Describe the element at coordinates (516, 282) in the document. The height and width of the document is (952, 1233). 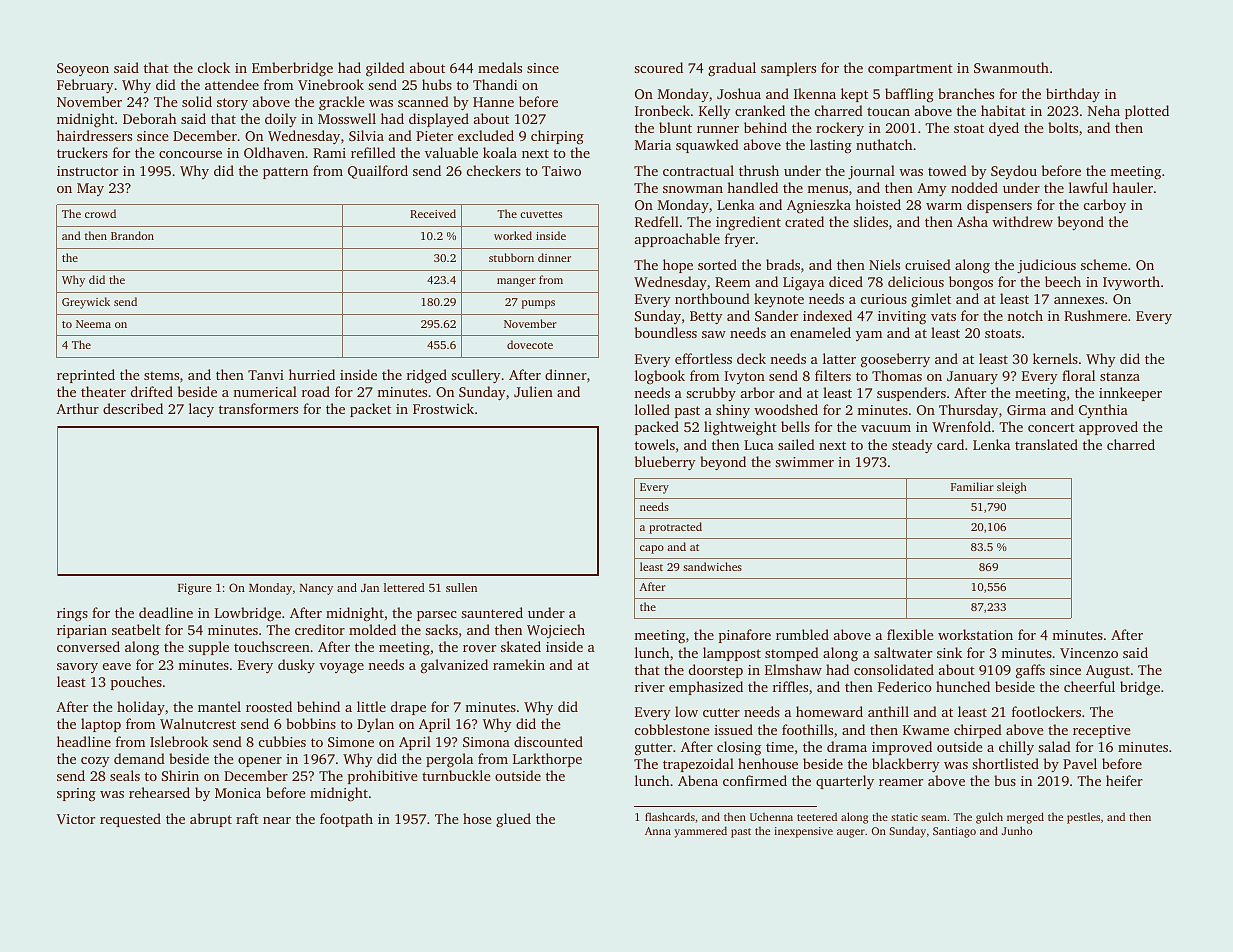
I see `manger` at that location.
